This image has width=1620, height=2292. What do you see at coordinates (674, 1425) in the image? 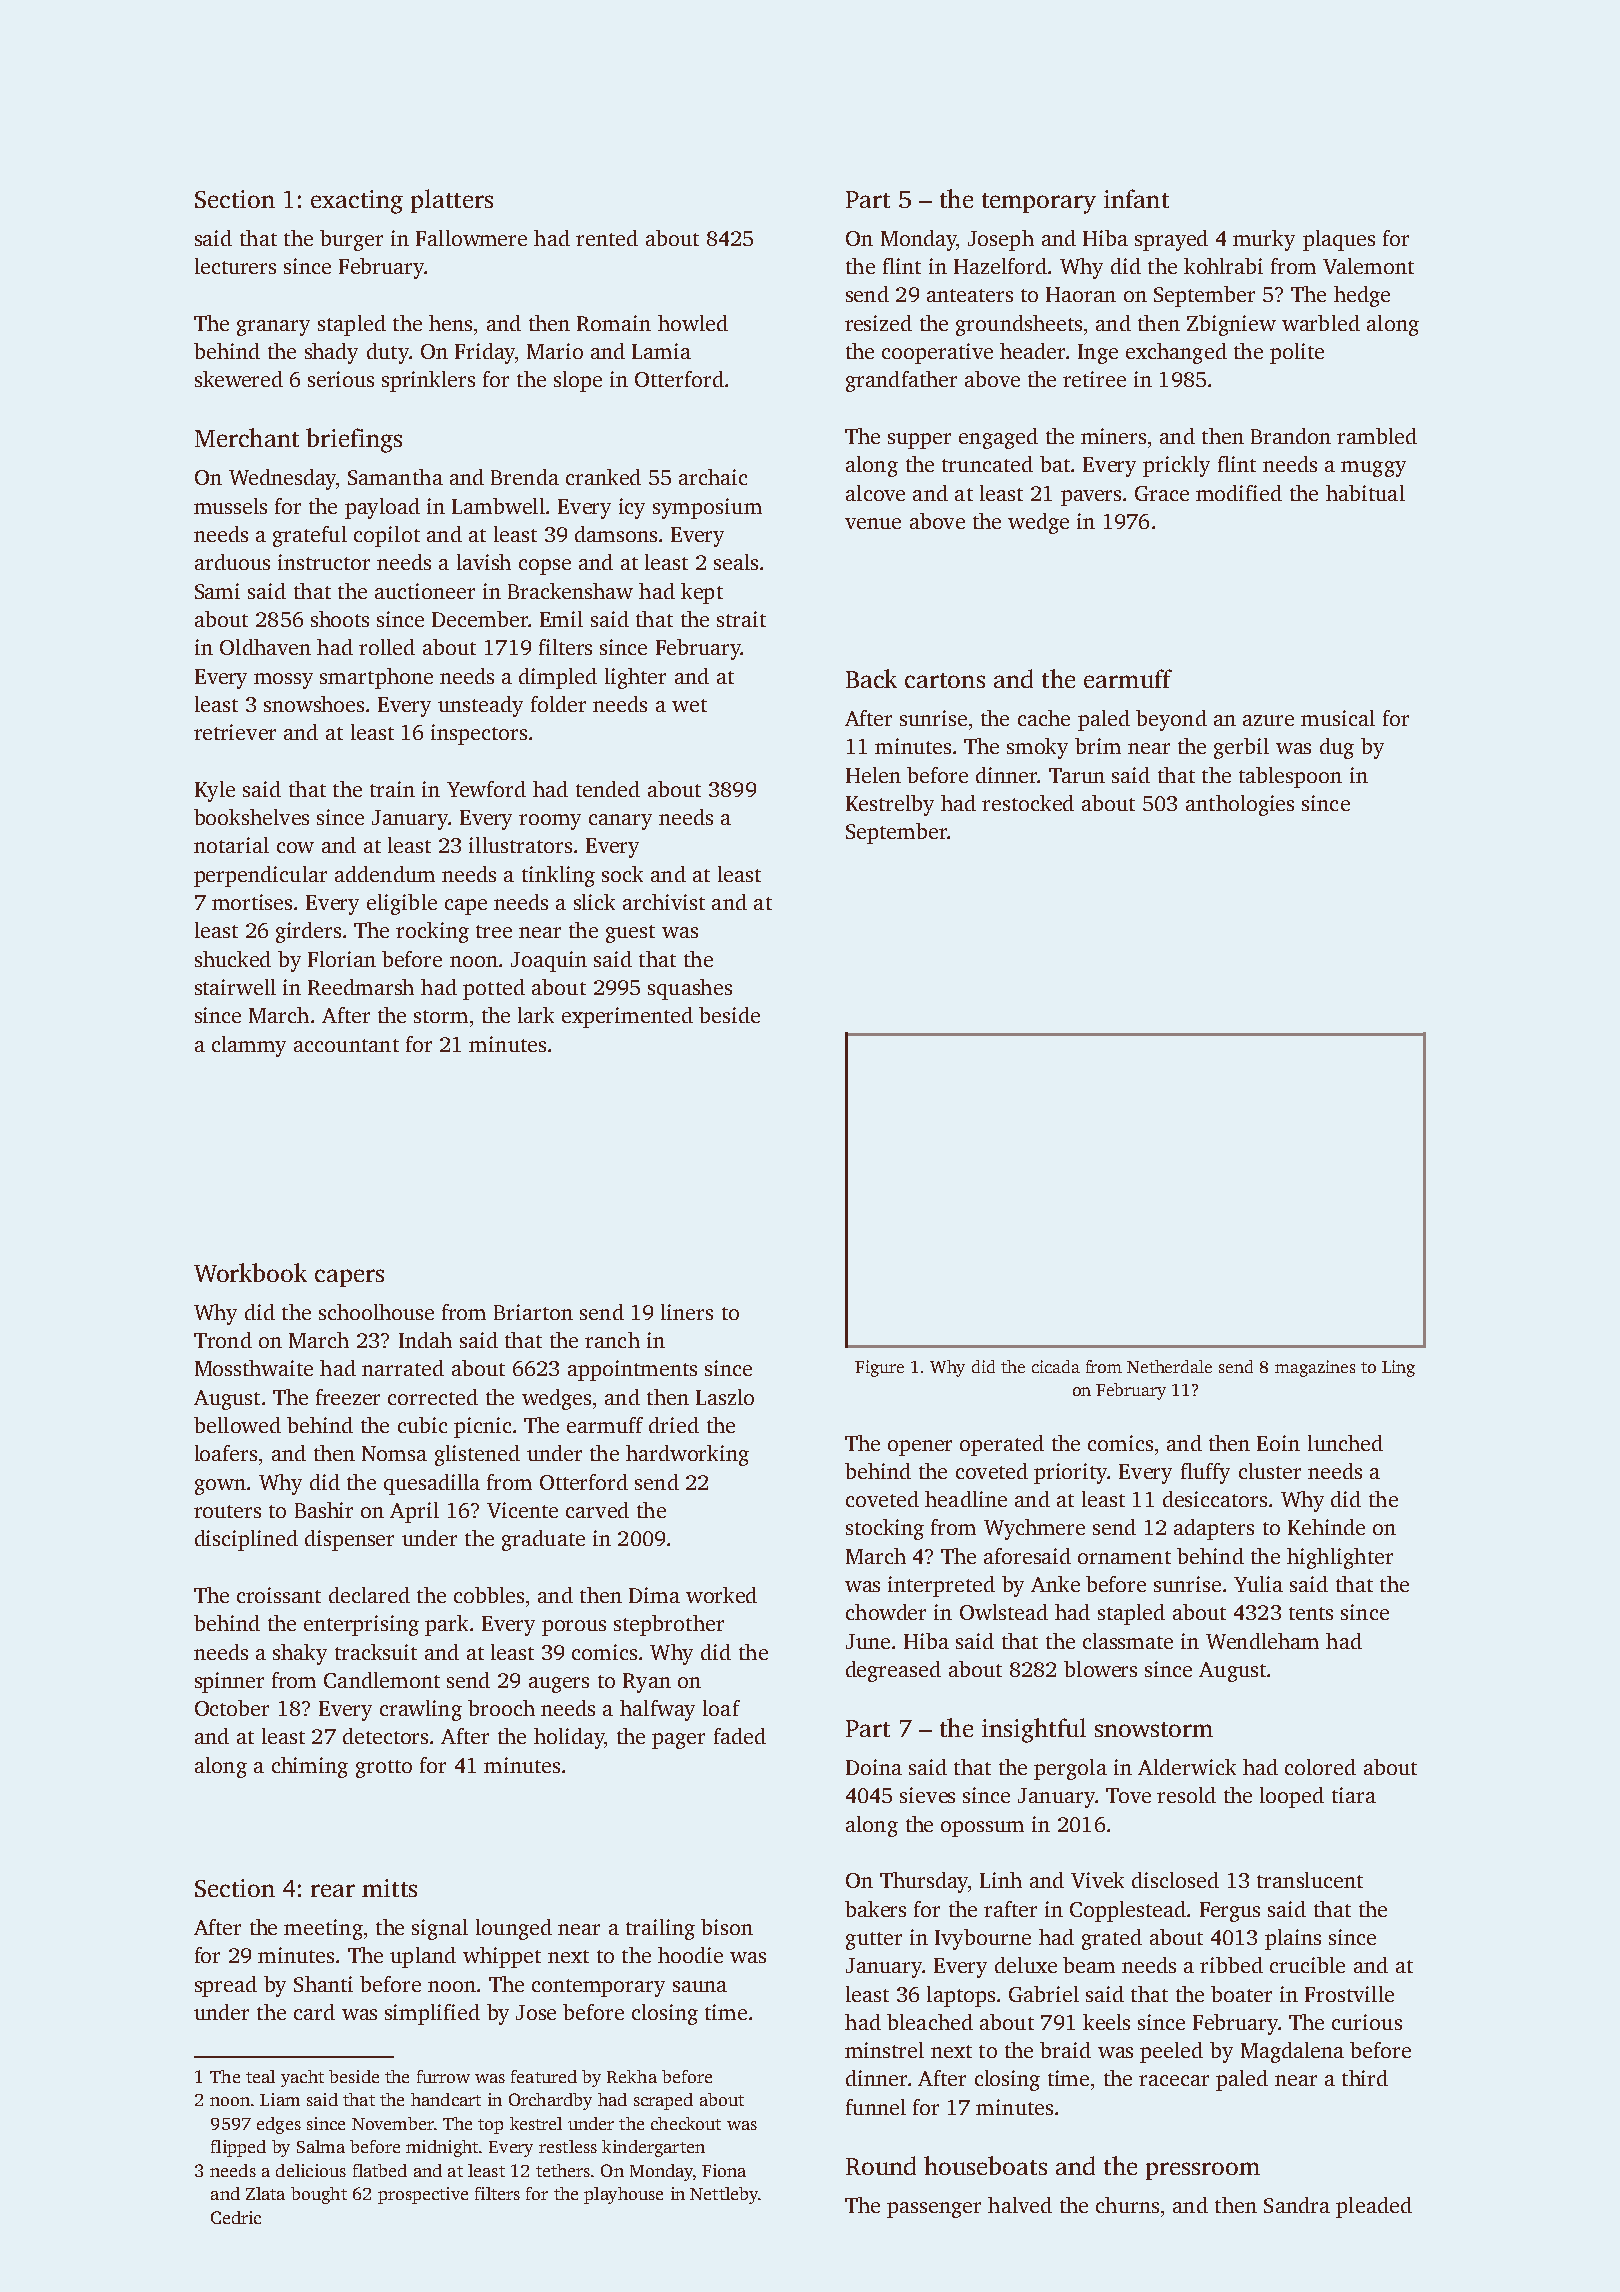
I see `dried` at bounding box center [674, 1425].
